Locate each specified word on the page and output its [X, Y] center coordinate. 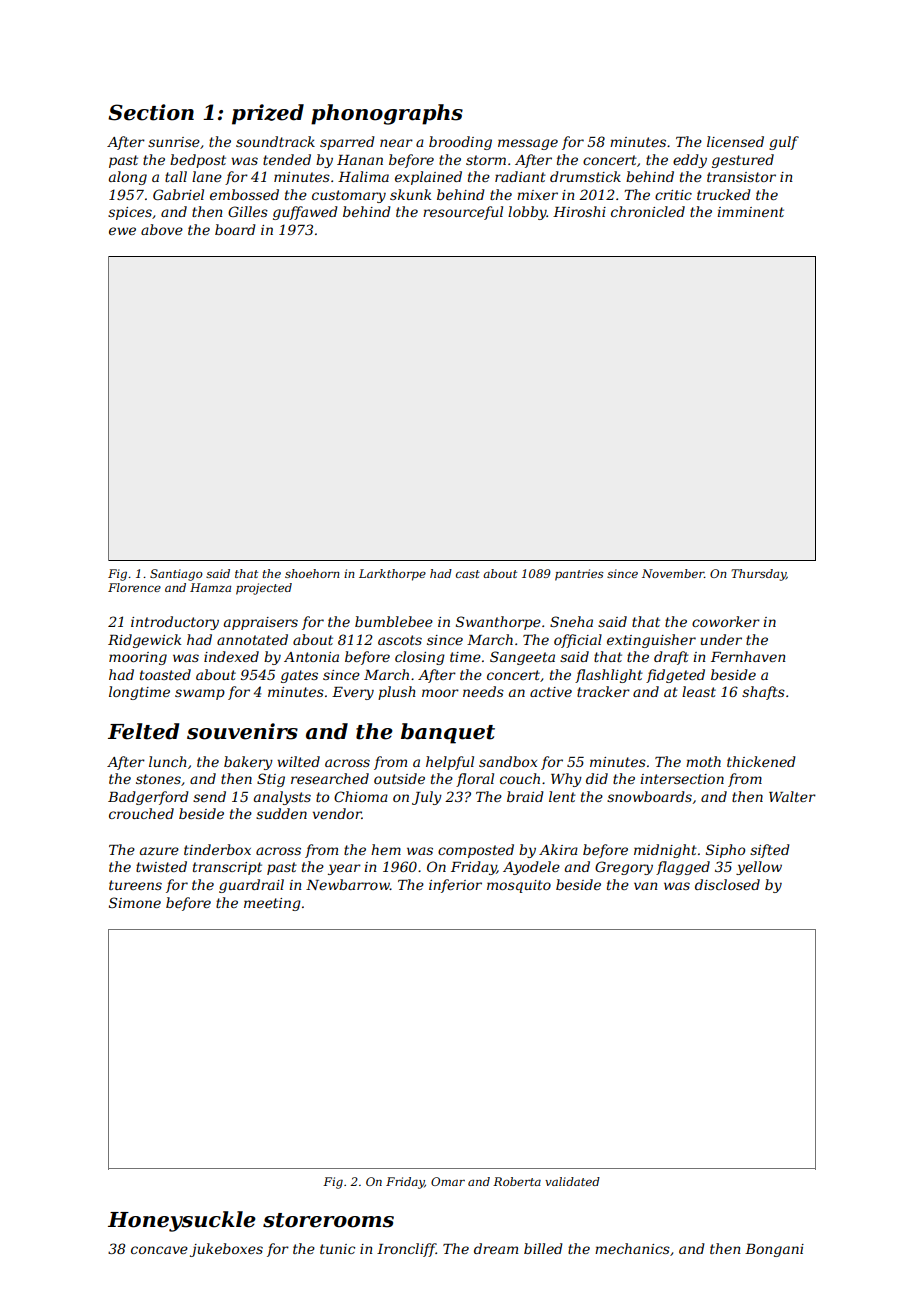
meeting [272, 904]
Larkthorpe [392, 575]
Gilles [248, 211]
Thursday [758, 575]
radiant [520, 176]
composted [476, 851]
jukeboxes [226, 1250]
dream [496, 1248]
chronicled [648, 211]
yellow [759, 868]
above [162, 229]
